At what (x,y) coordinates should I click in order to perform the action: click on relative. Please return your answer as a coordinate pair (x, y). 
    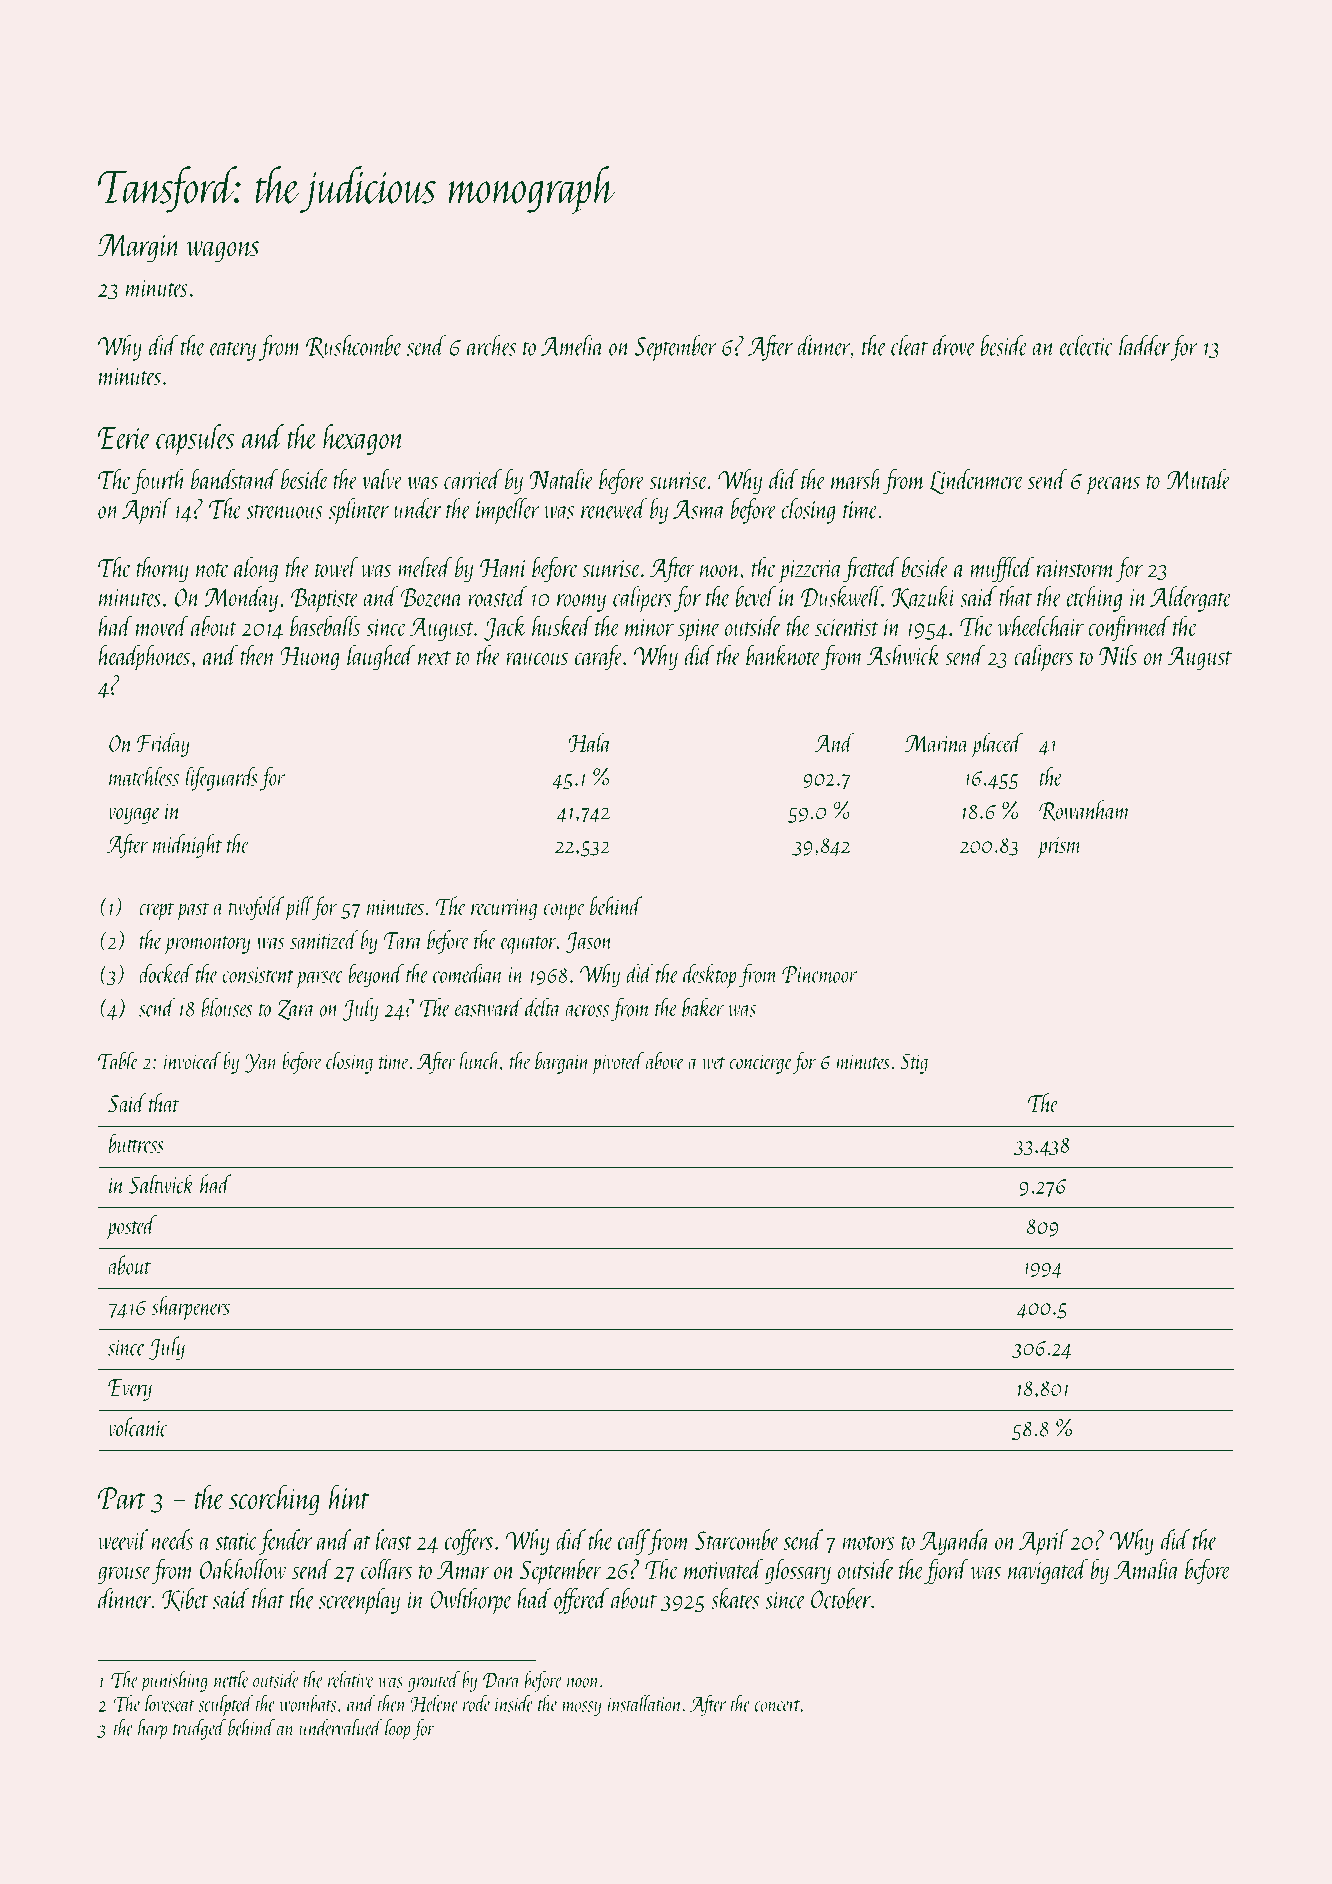
    Looking at the image, I should click on (351, 1679).
